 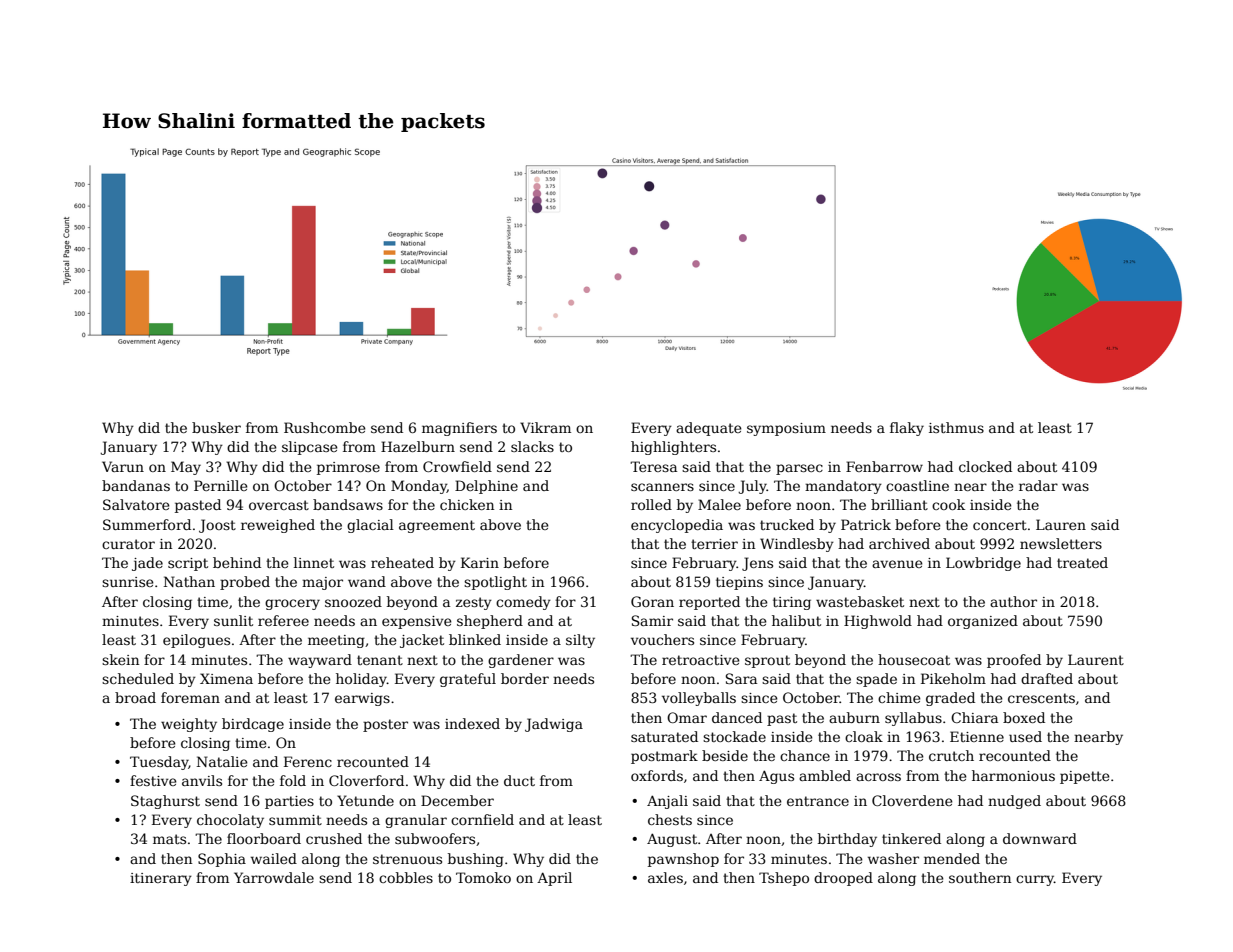 I want to click on volleyballs, so click(x=699, y=699).
